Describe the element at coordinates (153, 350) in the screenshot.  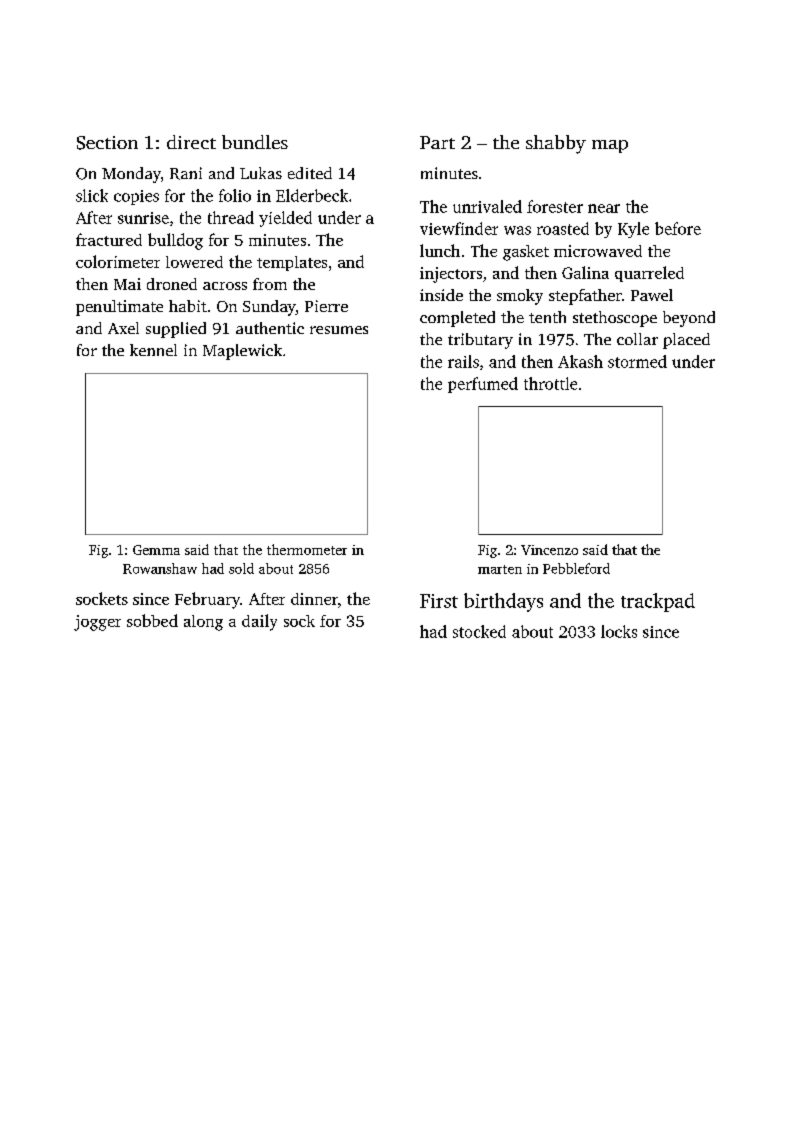
I see `kennel` at that location.
